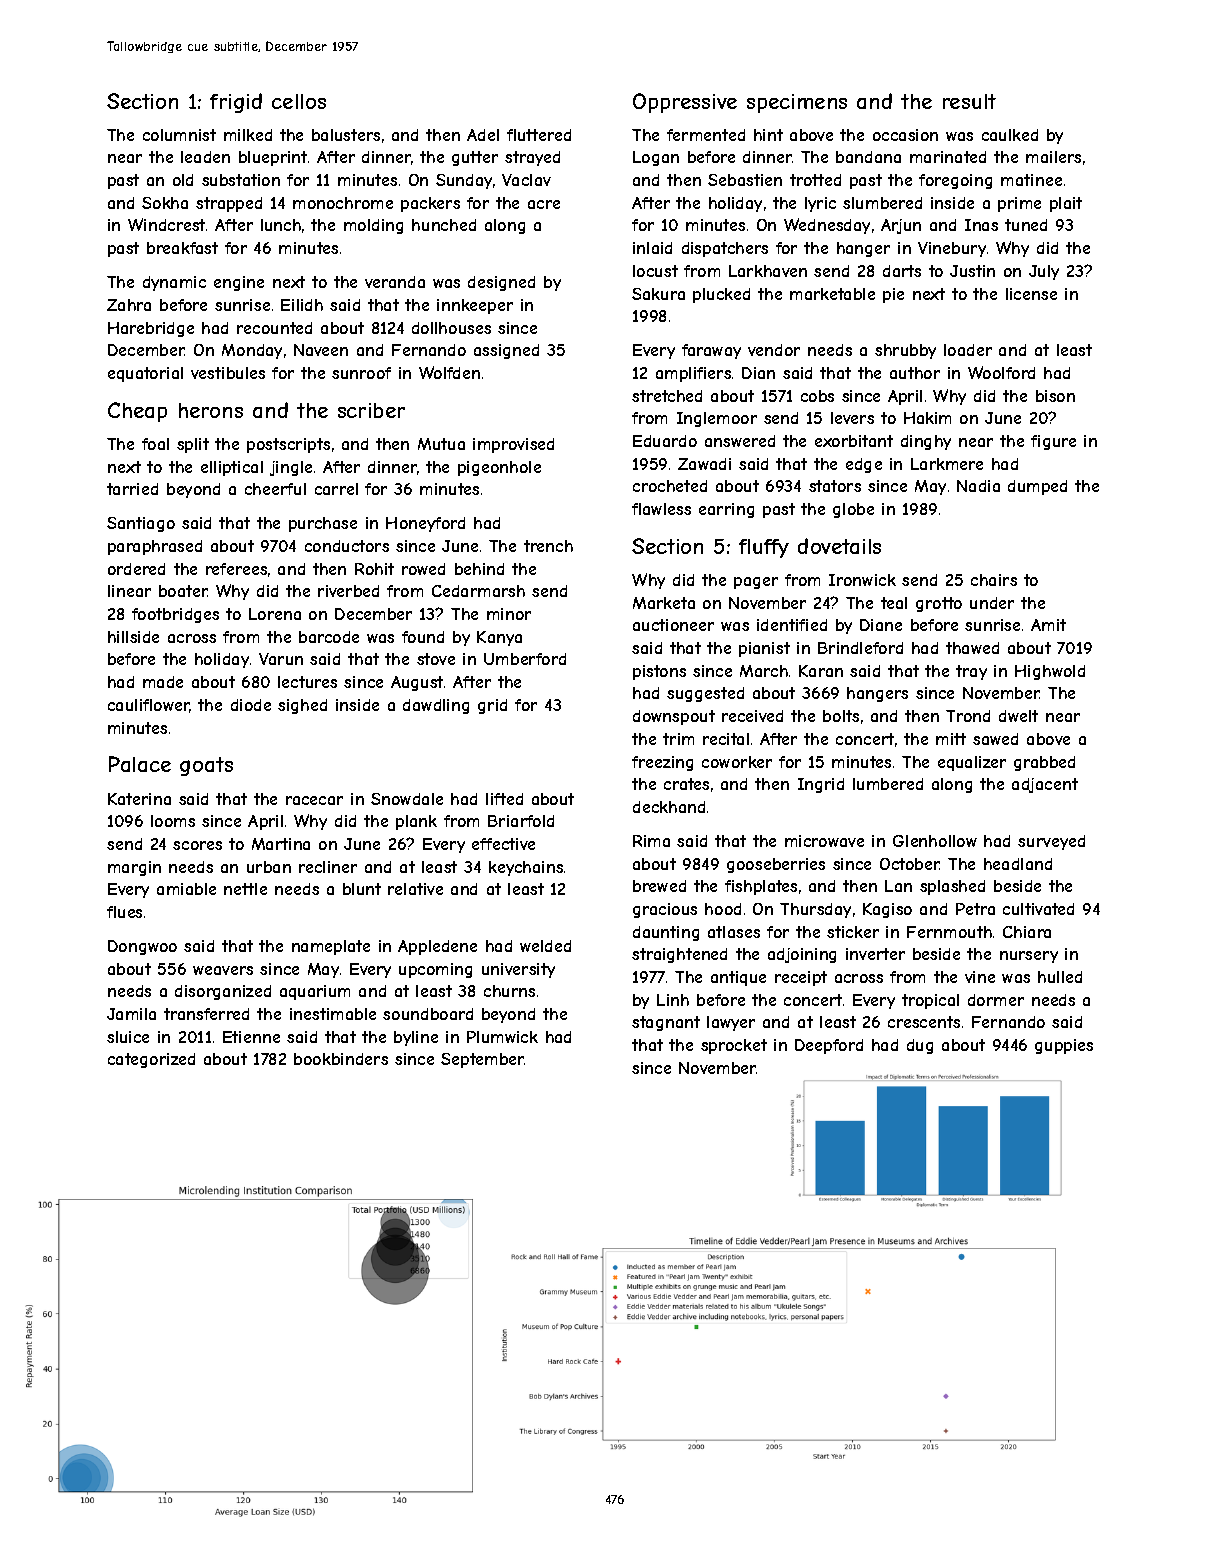  Describe the element at coordinates (745, 180) in the page. I see `Sebastien` at that location.
